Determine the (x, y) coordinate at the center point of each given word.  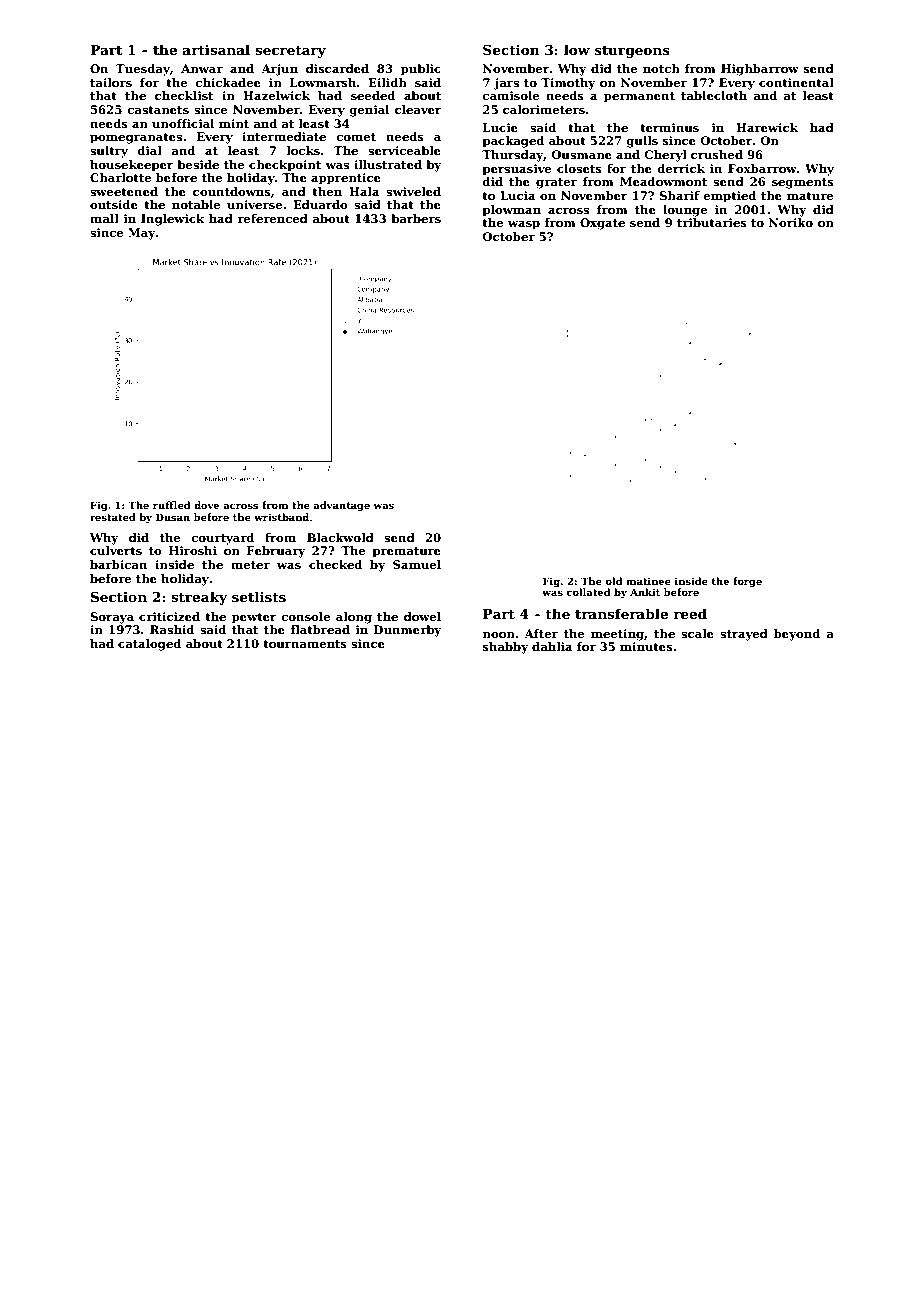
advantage (341, 506)
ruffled (172, 505)
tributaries (712, 222)
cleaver (418, 109)
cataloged (149, 645)
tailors (111, 82)
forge (747, 582)
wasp (524, 225)
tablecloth (714, 95)
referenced (272, 218)
